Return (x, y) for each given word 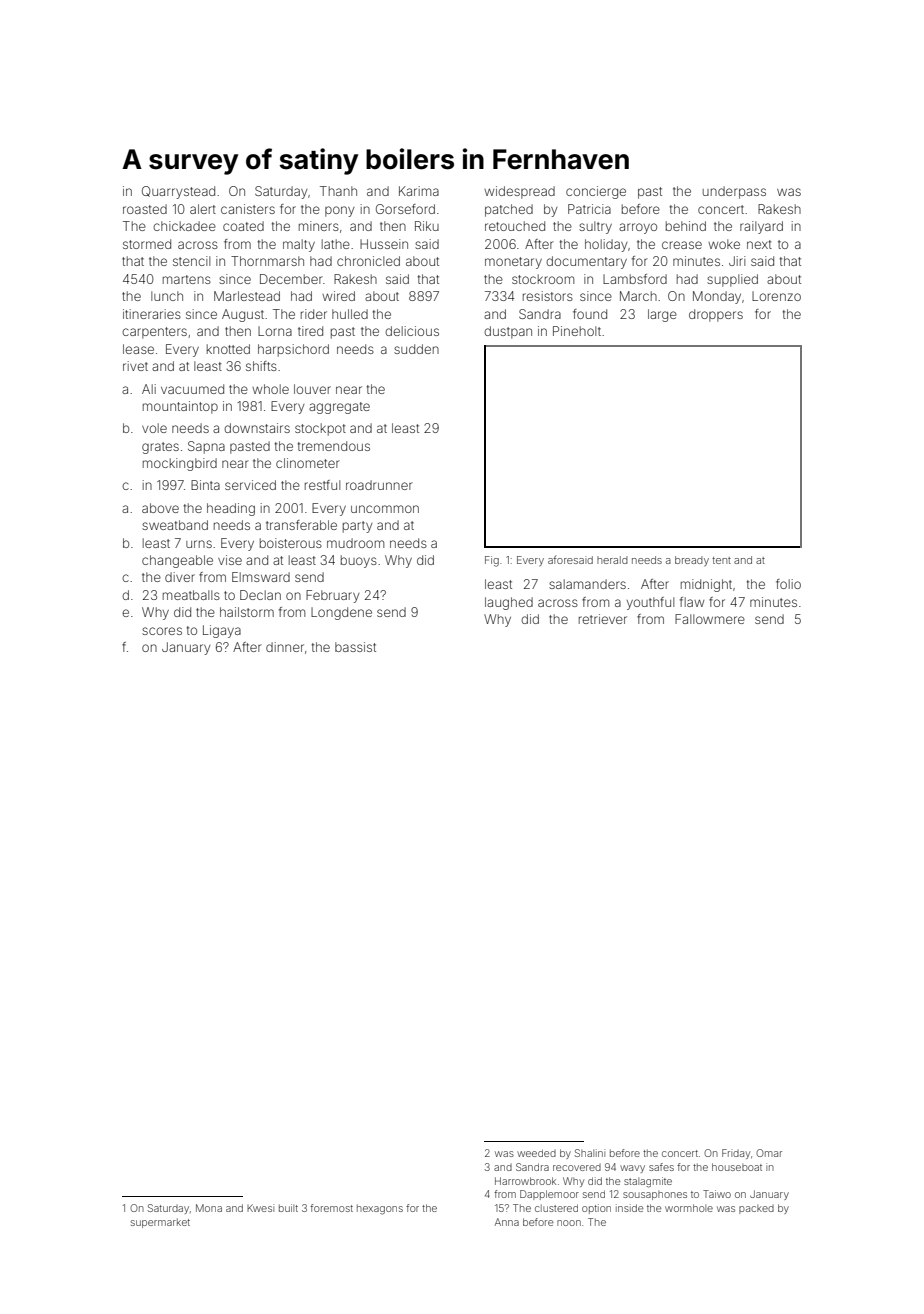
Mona (209, 1208)
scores (162, 631)
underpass (734, 192)
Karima (419, 191)
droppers (716, 315)
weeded (536, 1153)
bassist (355, 647)
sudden (416, 349)
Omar (769, 1153)
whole (270, 389)
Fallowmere (710, 619)
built (288, 1208)
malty (299, 245)
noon (569, 1223)
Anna (507, 1222)
